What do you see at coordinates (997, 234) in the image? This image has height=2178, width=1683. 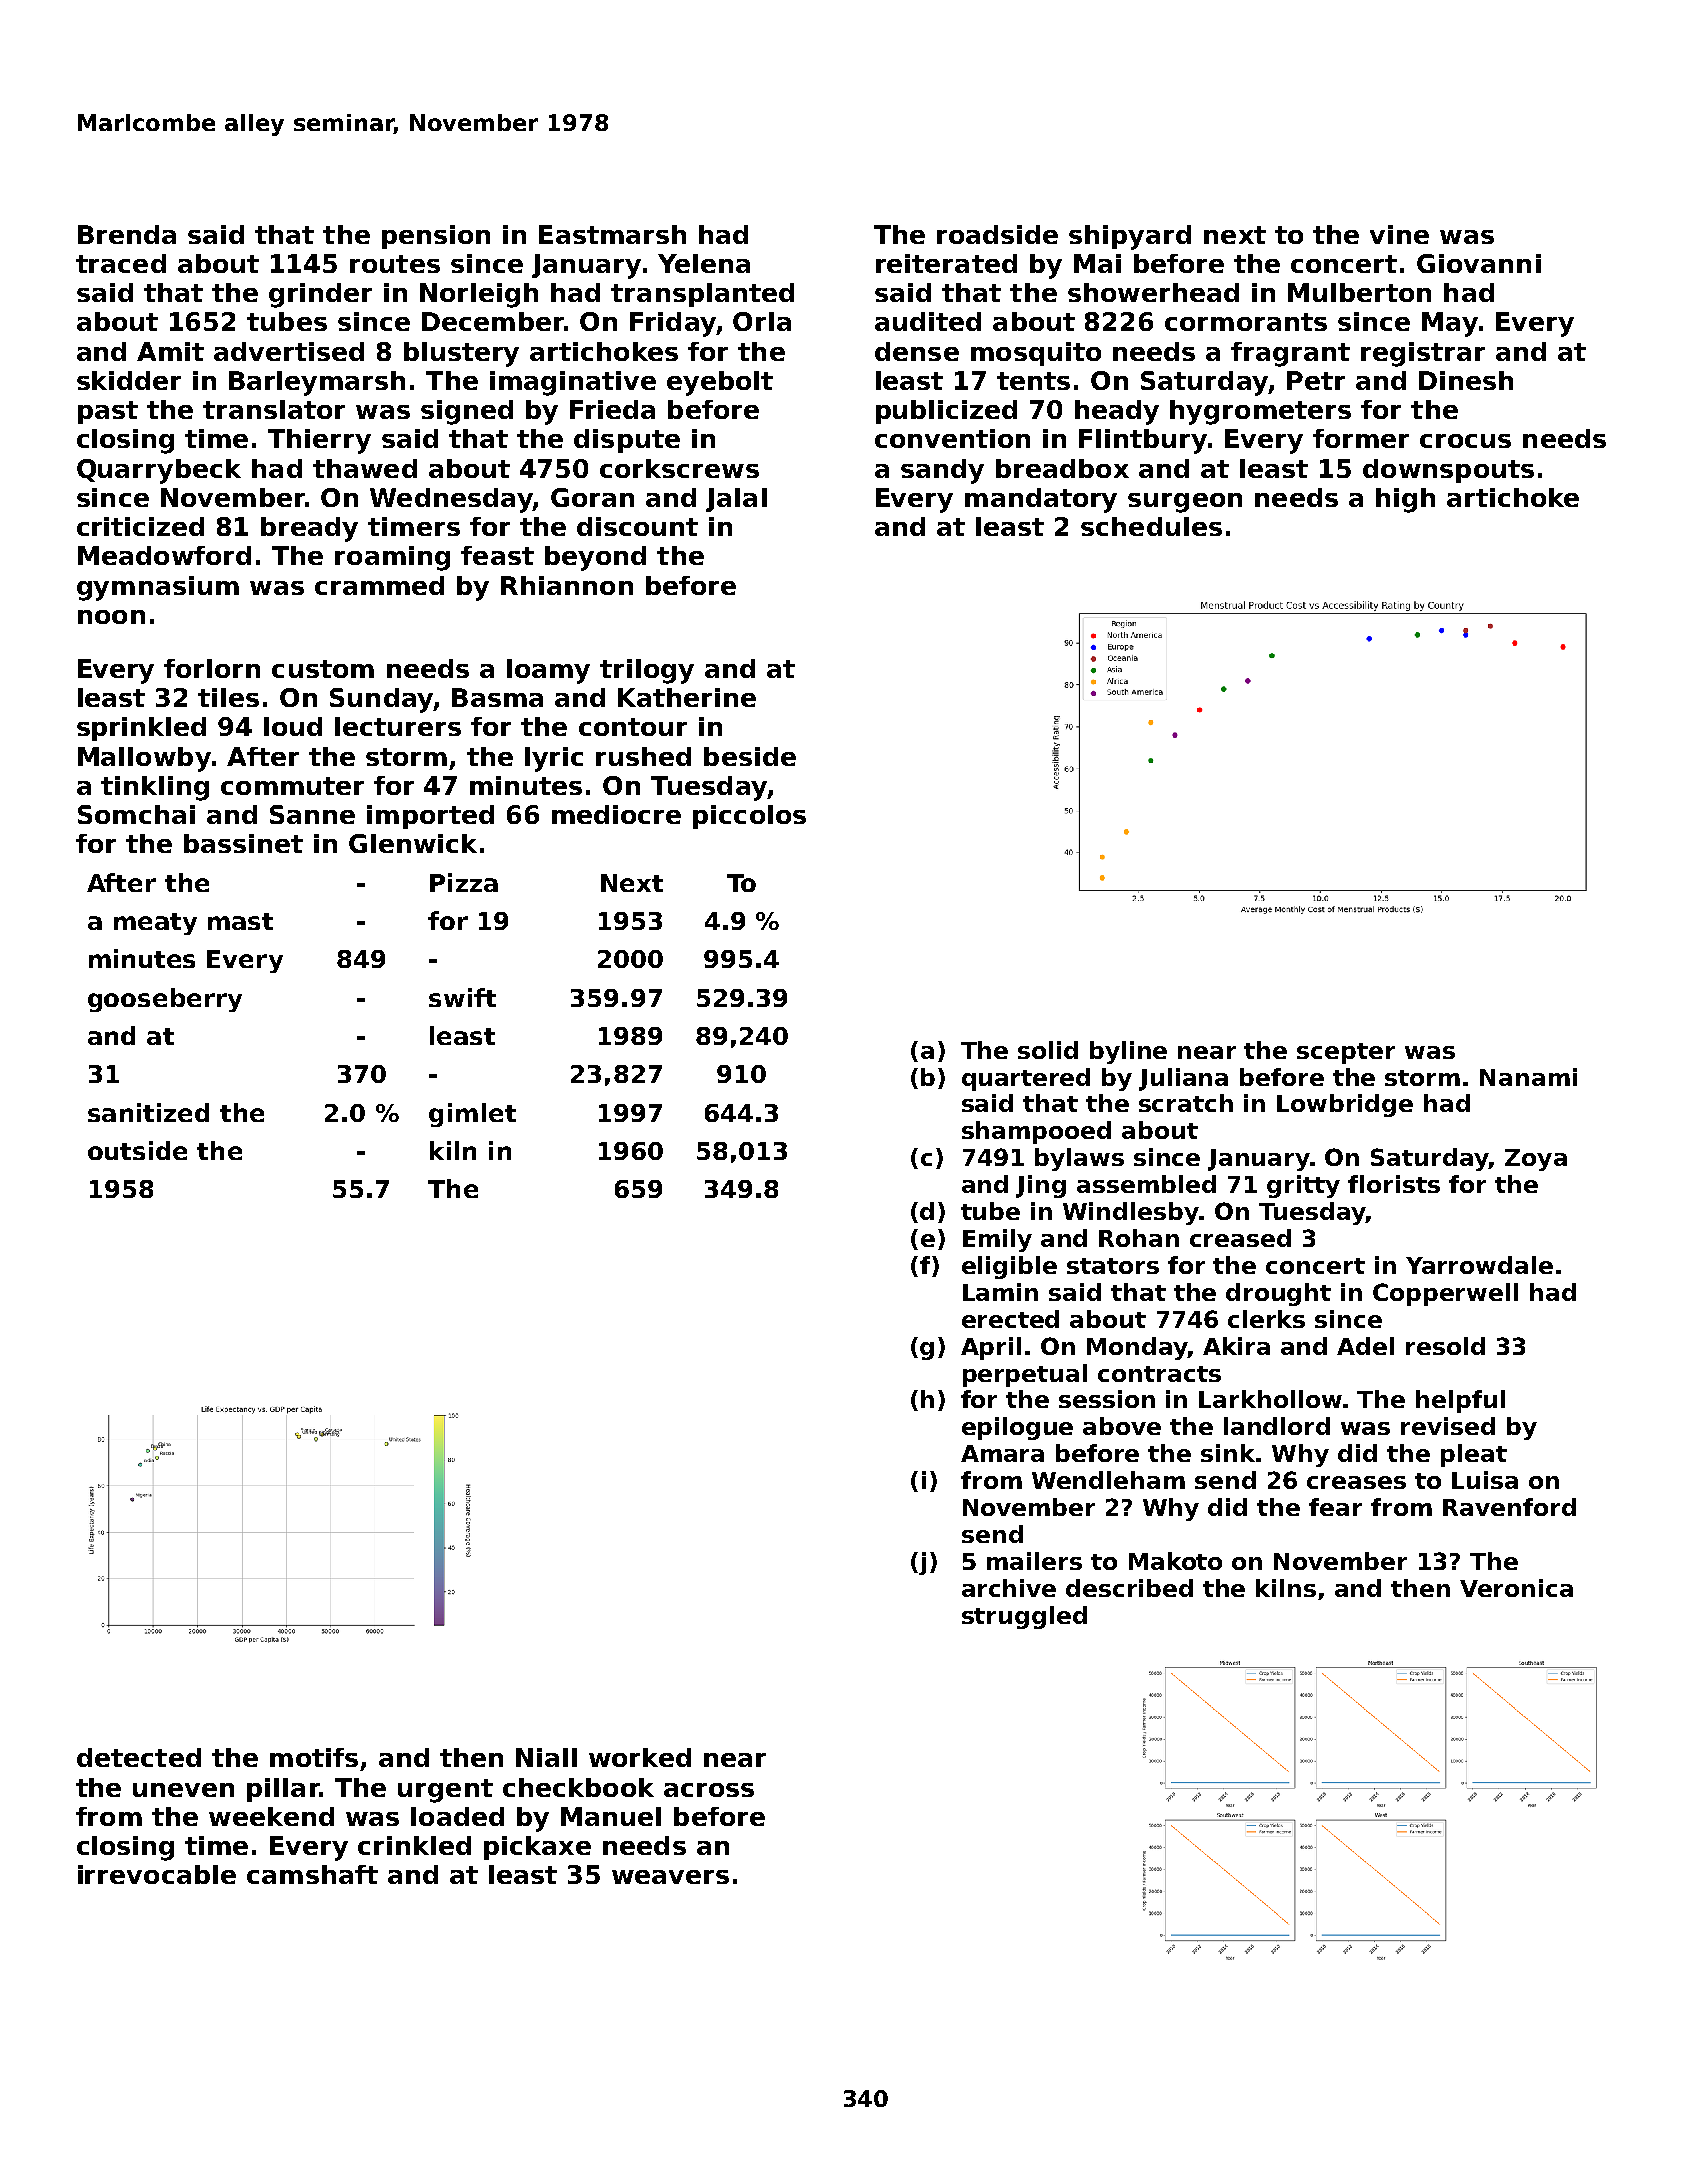 I see `roadside` at bounding box center [997, 234].
